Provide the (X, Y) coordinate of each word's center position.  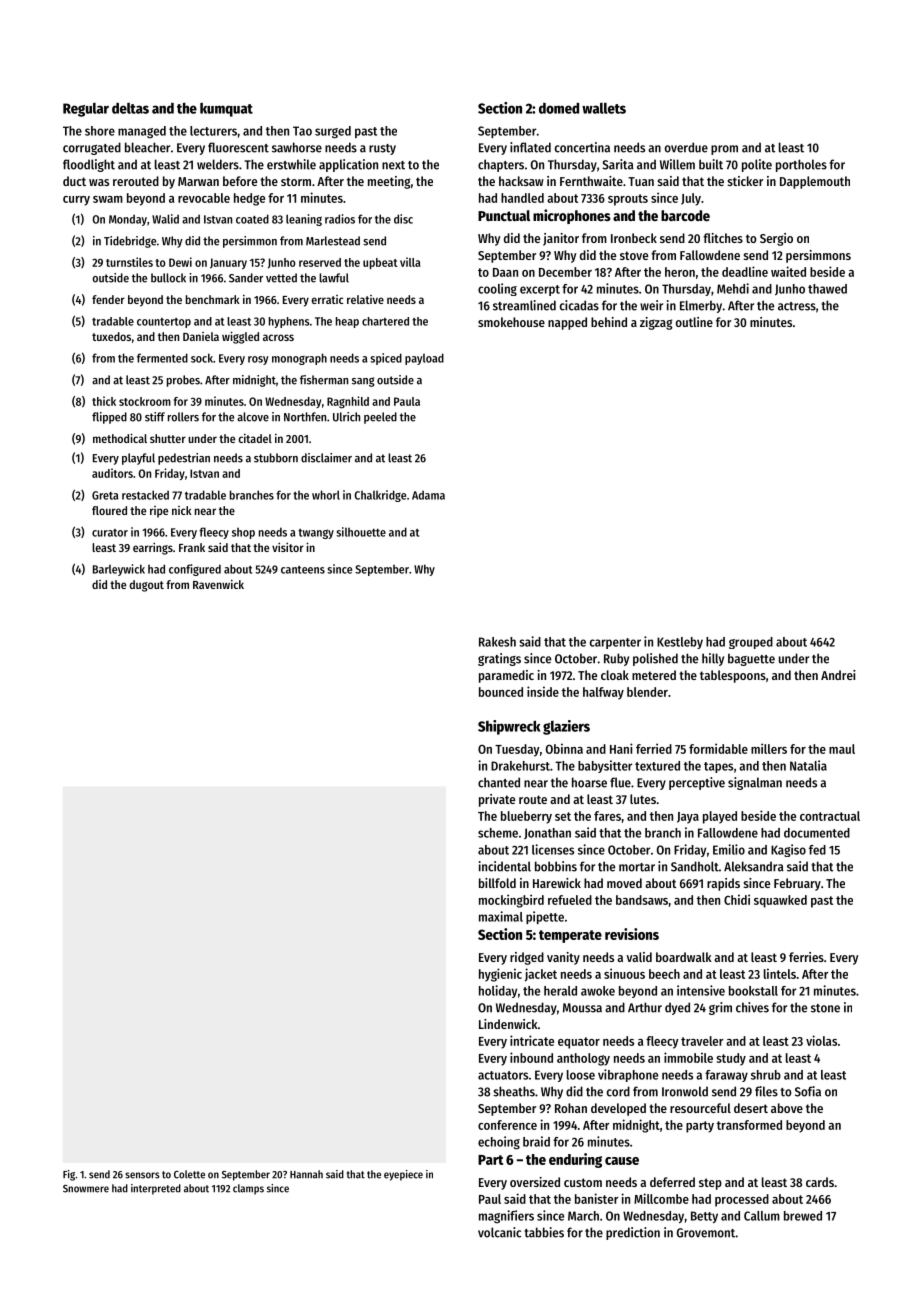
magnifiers (506, 1216)
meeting (389, 182)
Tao (302, 131)
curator (110, 533)
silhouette (361, 532)
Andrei (838, 675)
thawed (827, 289)
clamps (248, 1189)
